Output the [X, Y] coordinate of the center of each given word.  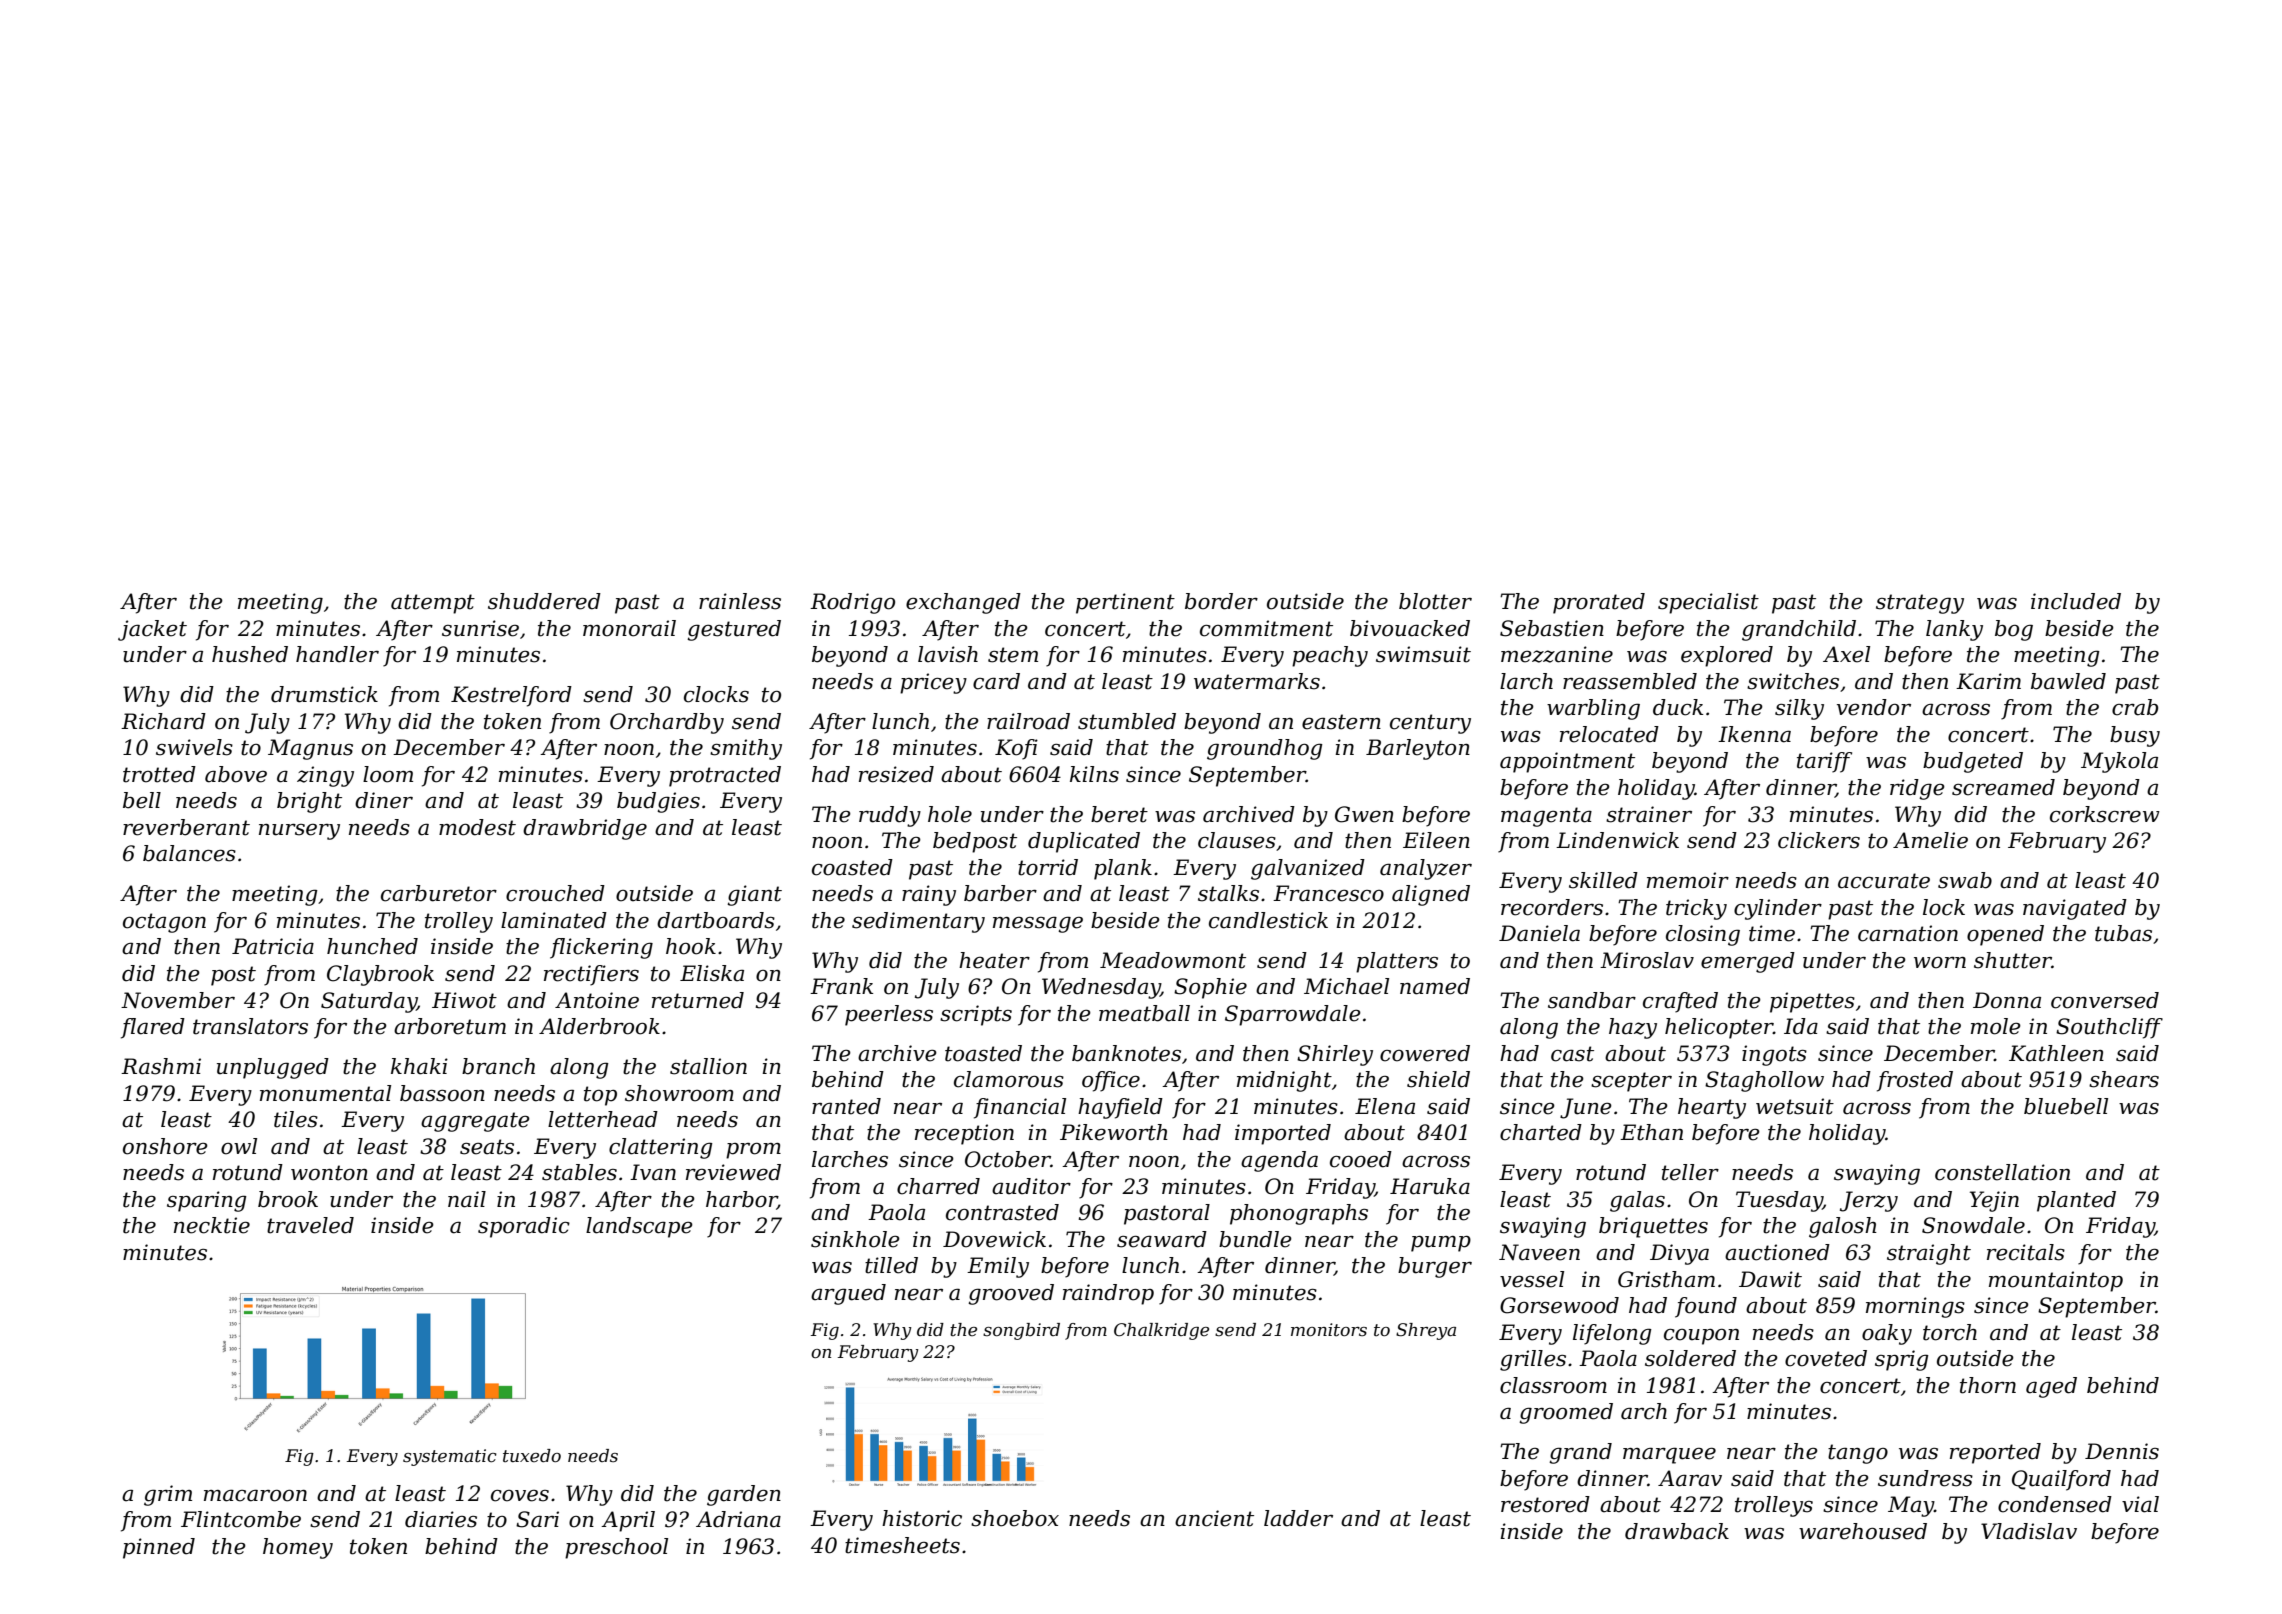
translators [250, 1026]
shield [1438, 1079]
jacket [152, 630]
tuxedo [532, 1455]
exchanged [963, 603]
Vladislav [2029, 1531]
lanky [1954, 630]
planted [2076, 1201]
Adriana [738, 1519]
